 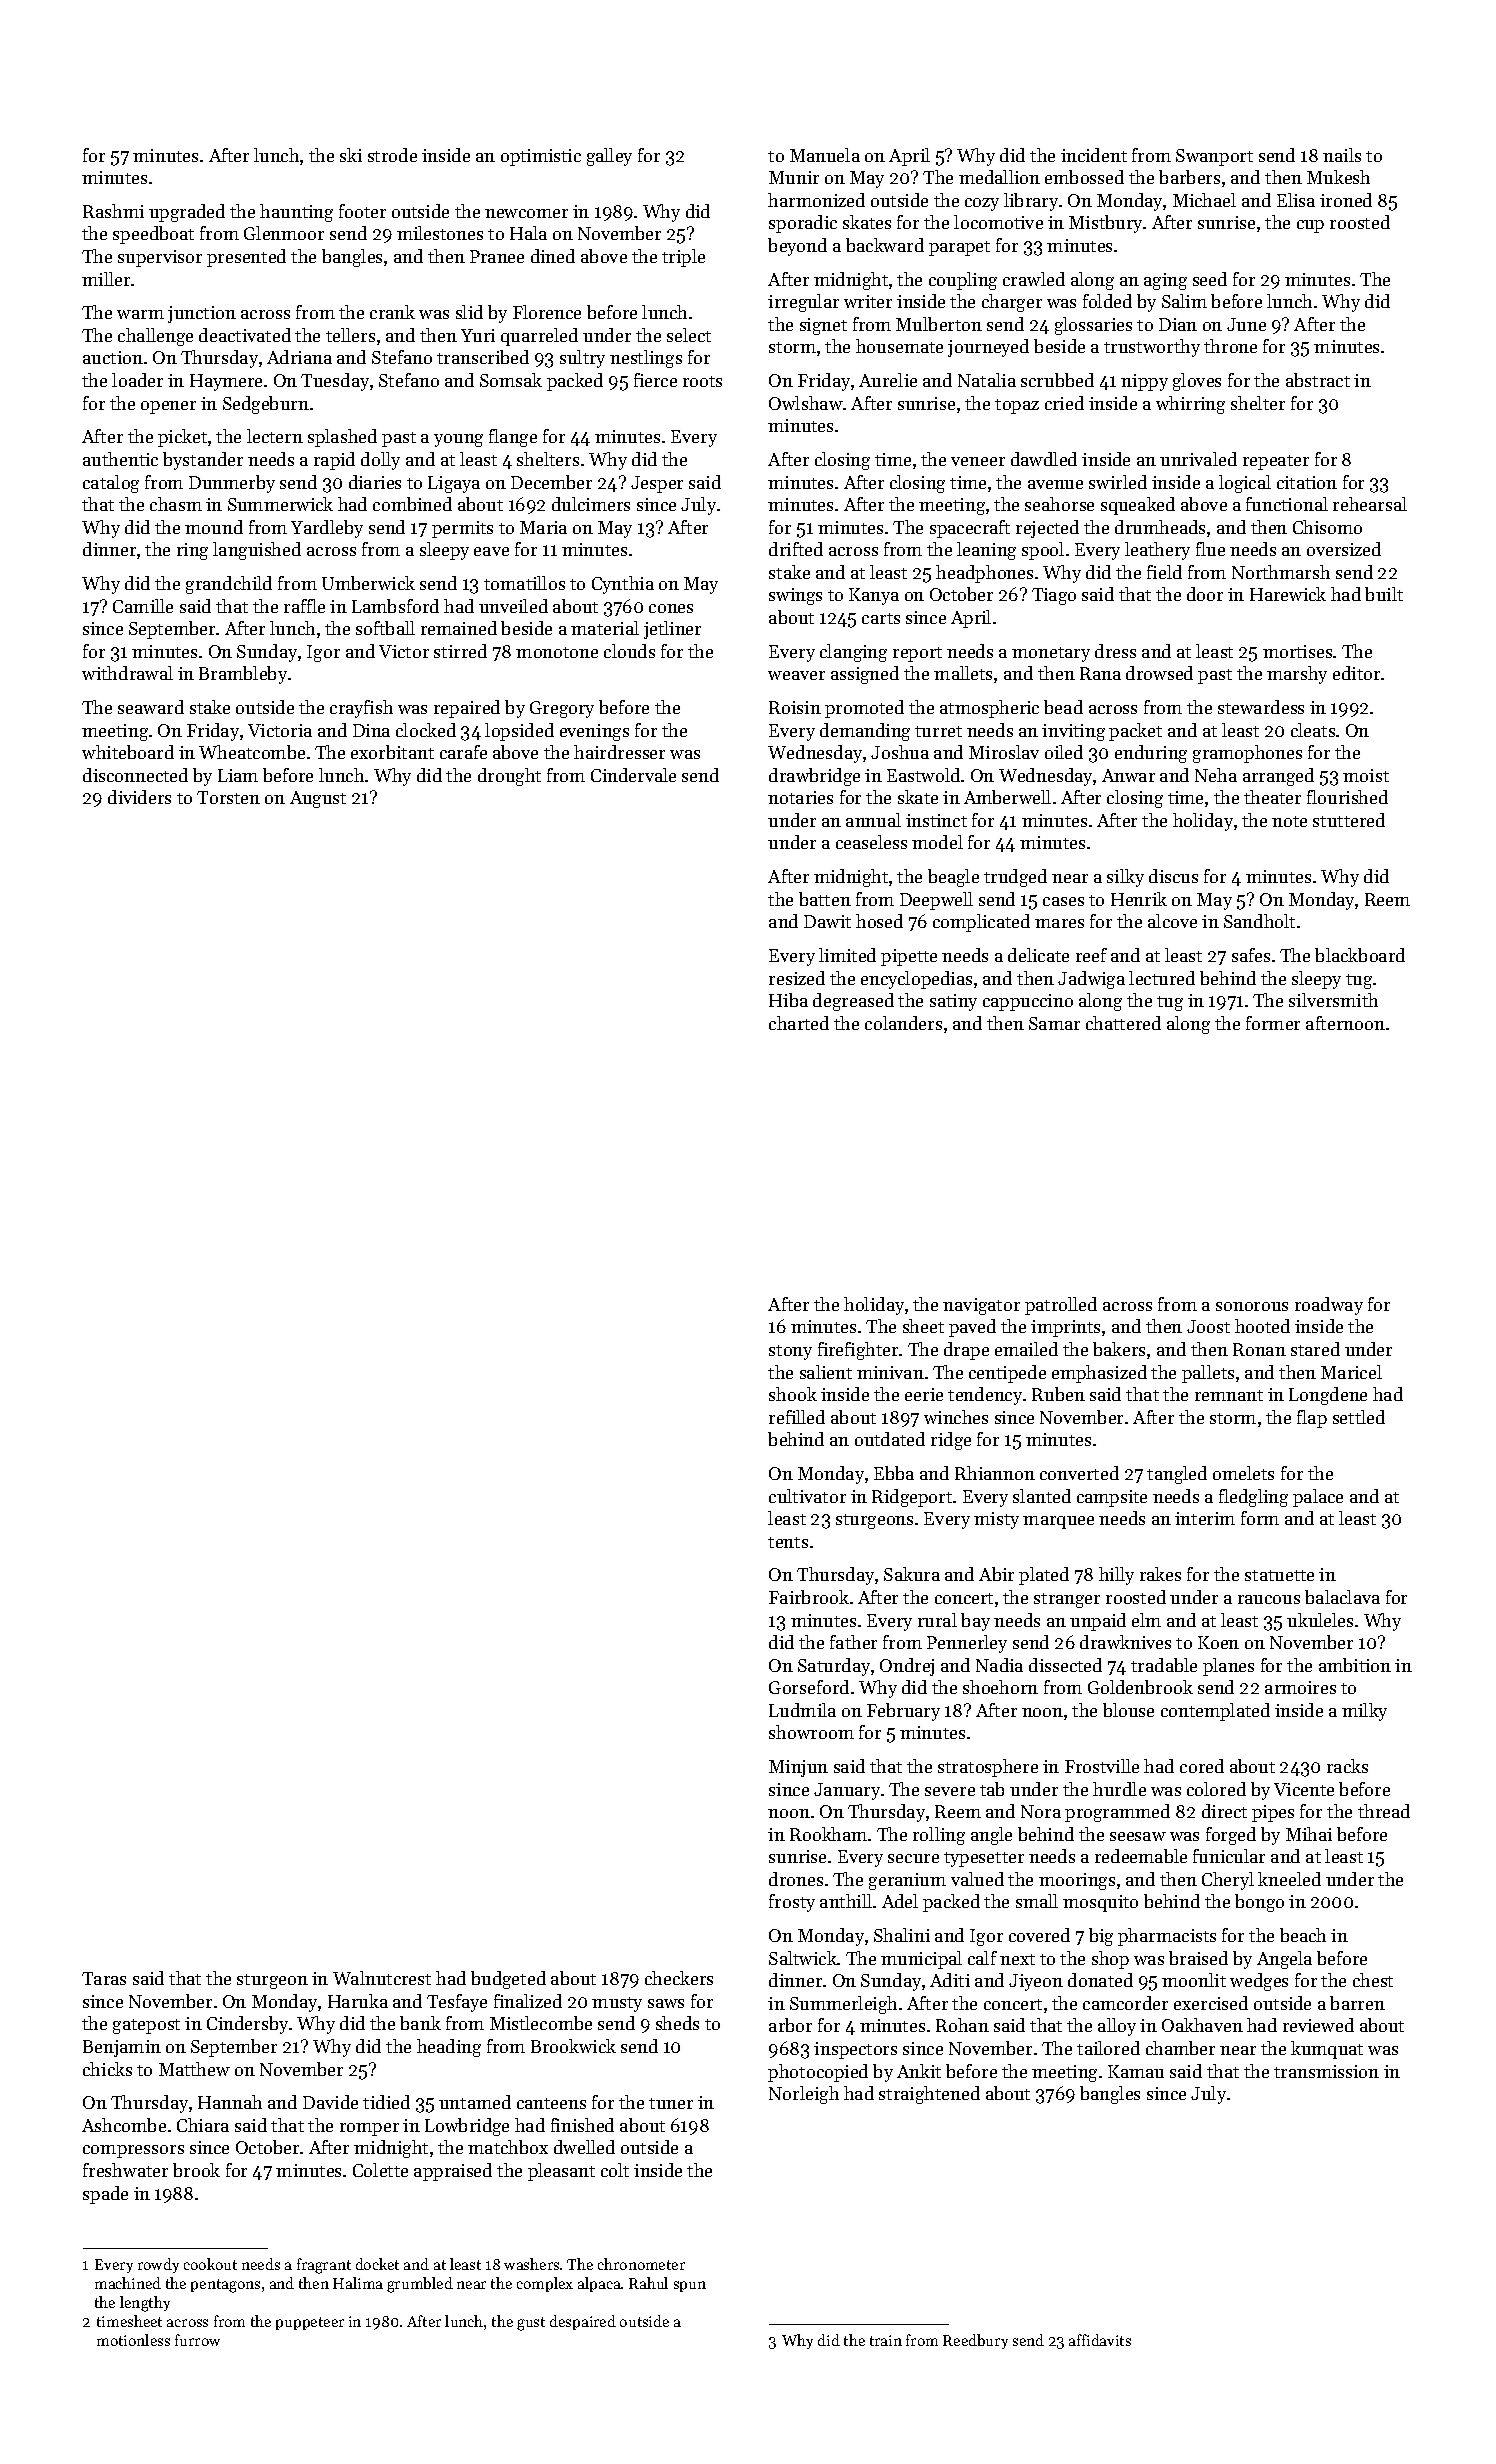 What do you see at coordinates (113, 211) in the document?
I see `Rashmi` at bounding box center [113, 211].
